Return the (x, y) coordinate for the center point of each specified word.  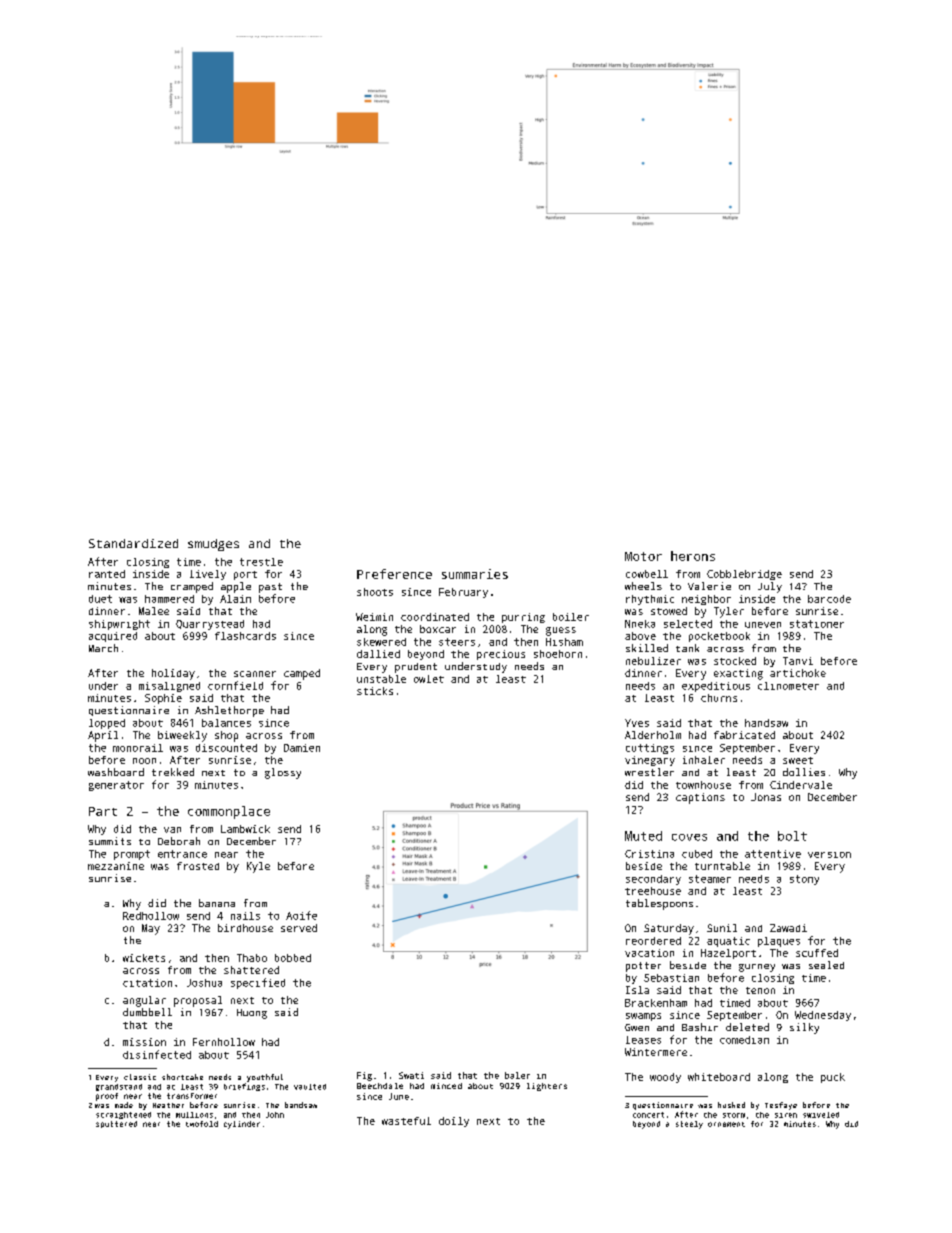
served (299, 928)
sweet (798, 760)
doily (454, 1122)
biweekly (182, 736)
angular (144, 1001)
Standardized (133, 543)
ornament (726, 1124)
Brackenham (656, 1003)
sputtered (116, 1124)
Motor (643, 556)
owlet (429, 679)
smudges (213, 545)
